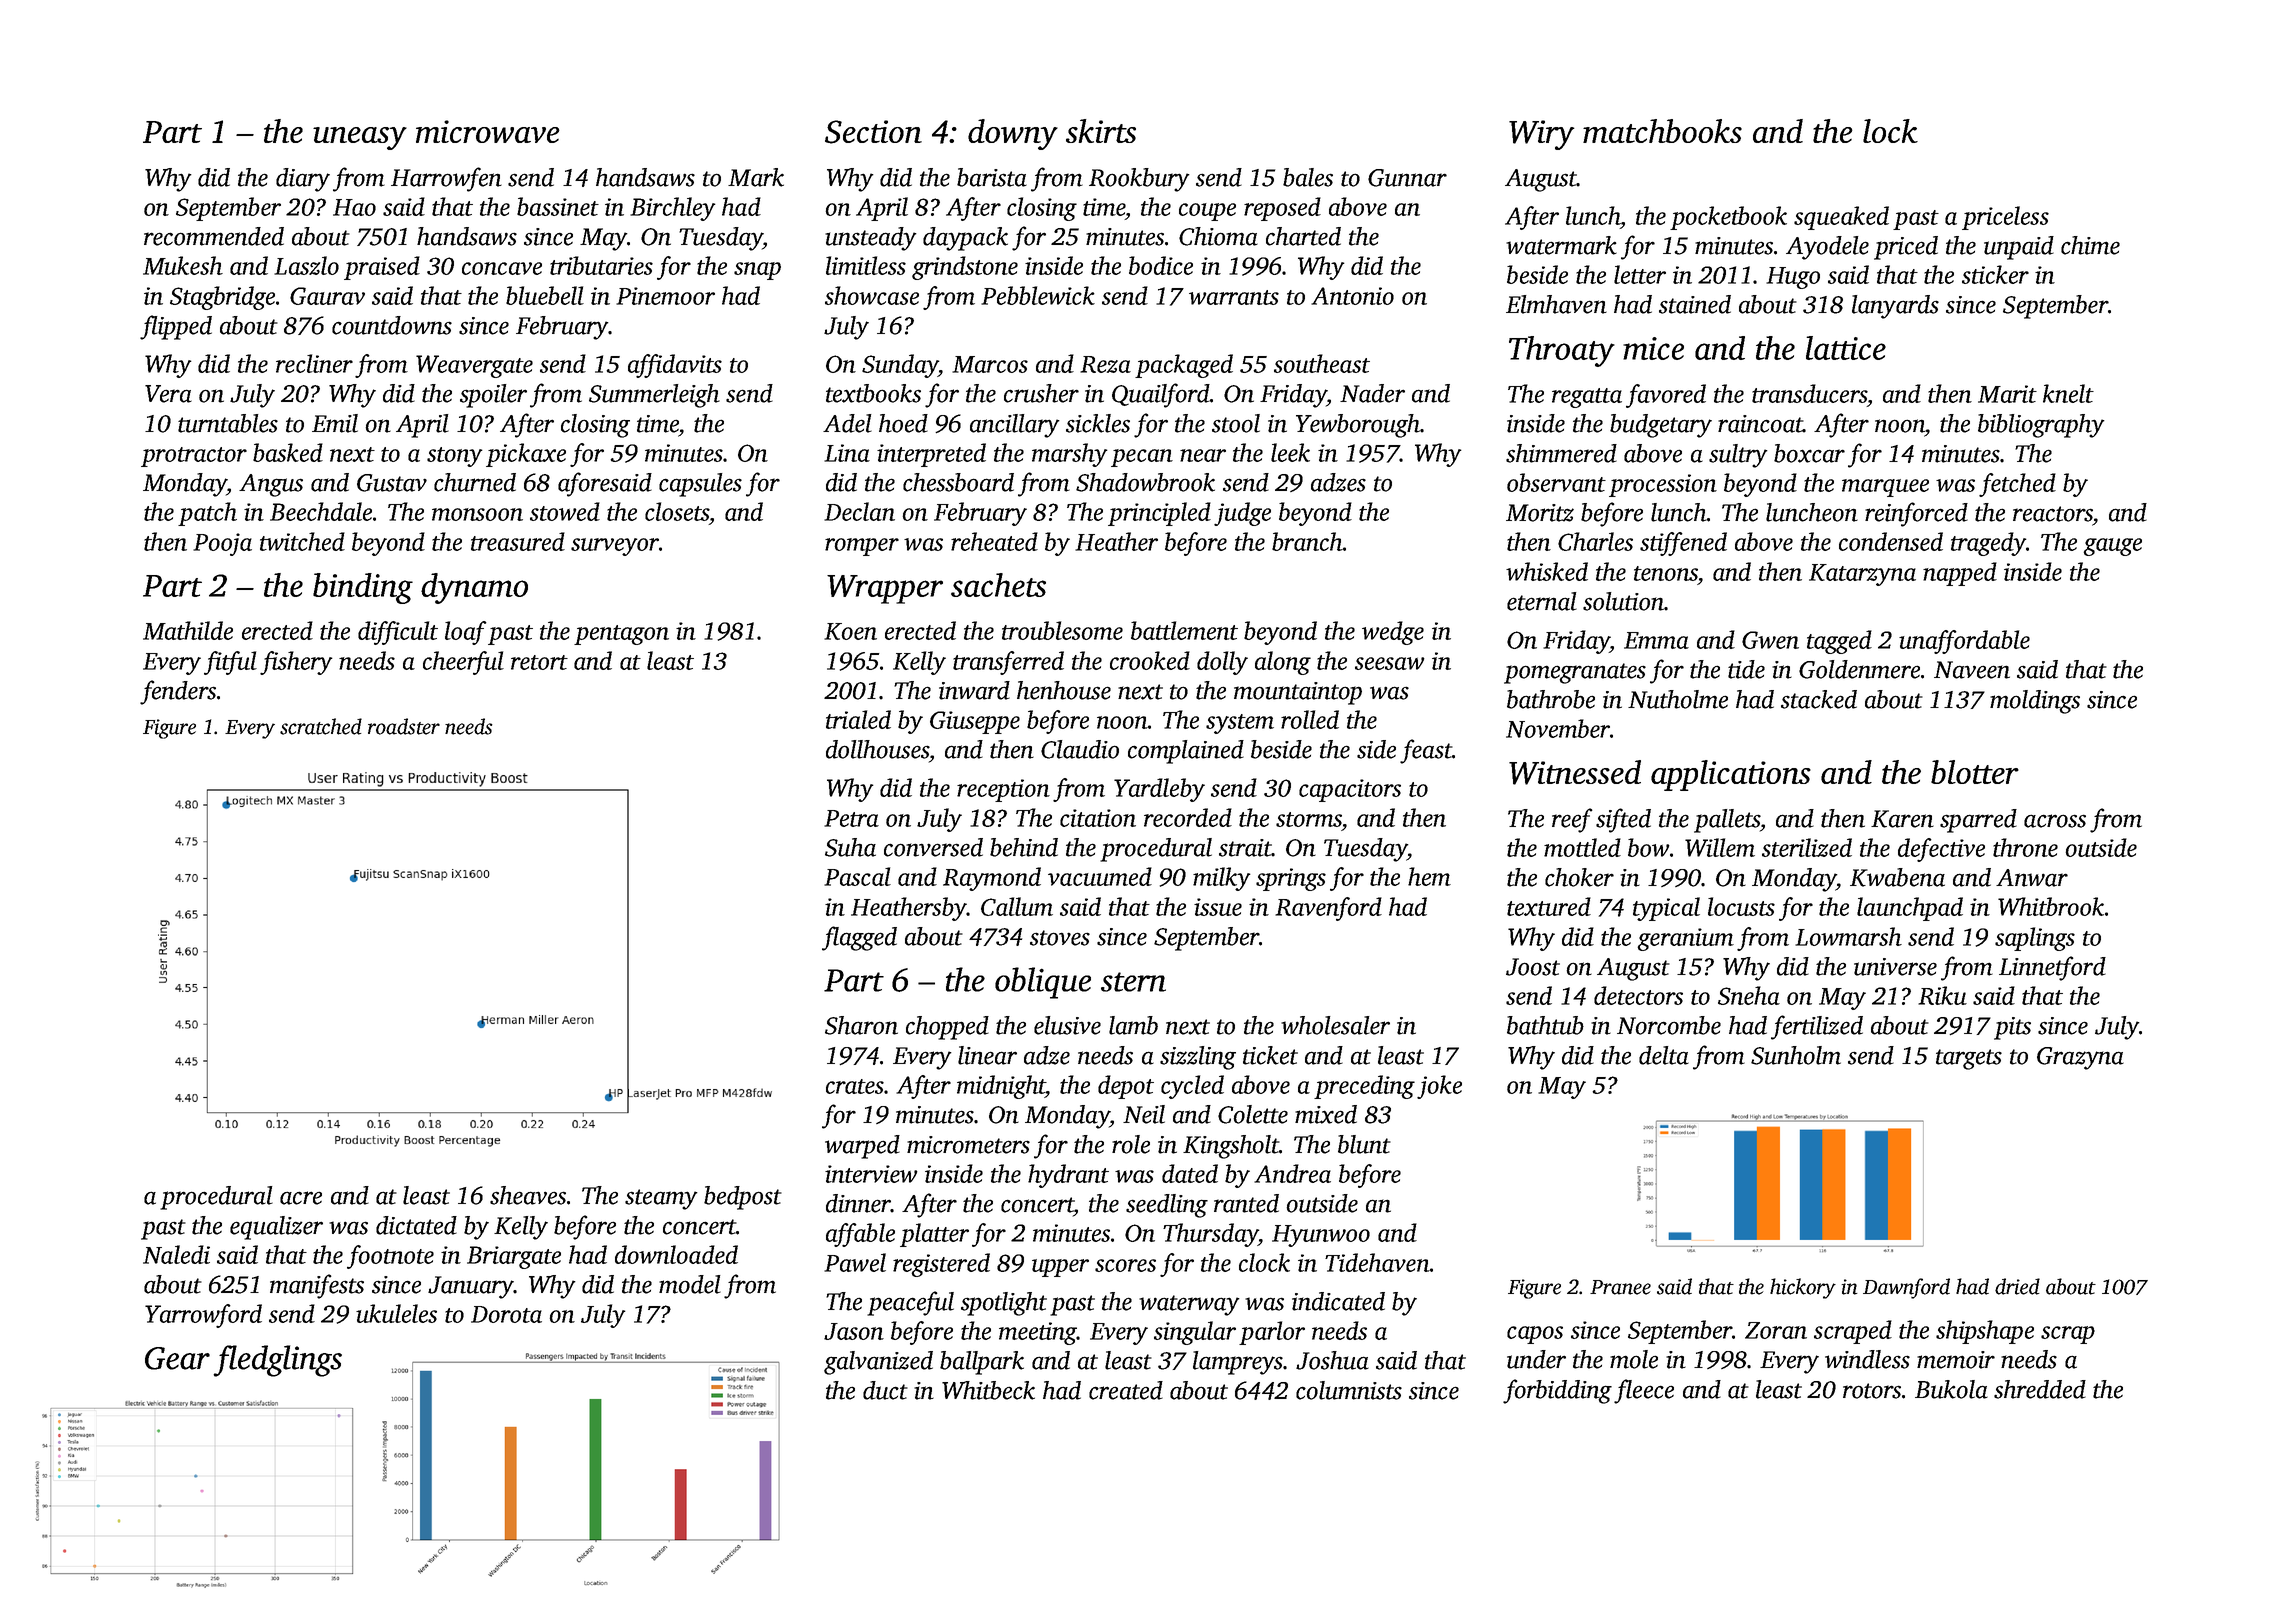  I want to click on surveyor, so click(615, 547).
